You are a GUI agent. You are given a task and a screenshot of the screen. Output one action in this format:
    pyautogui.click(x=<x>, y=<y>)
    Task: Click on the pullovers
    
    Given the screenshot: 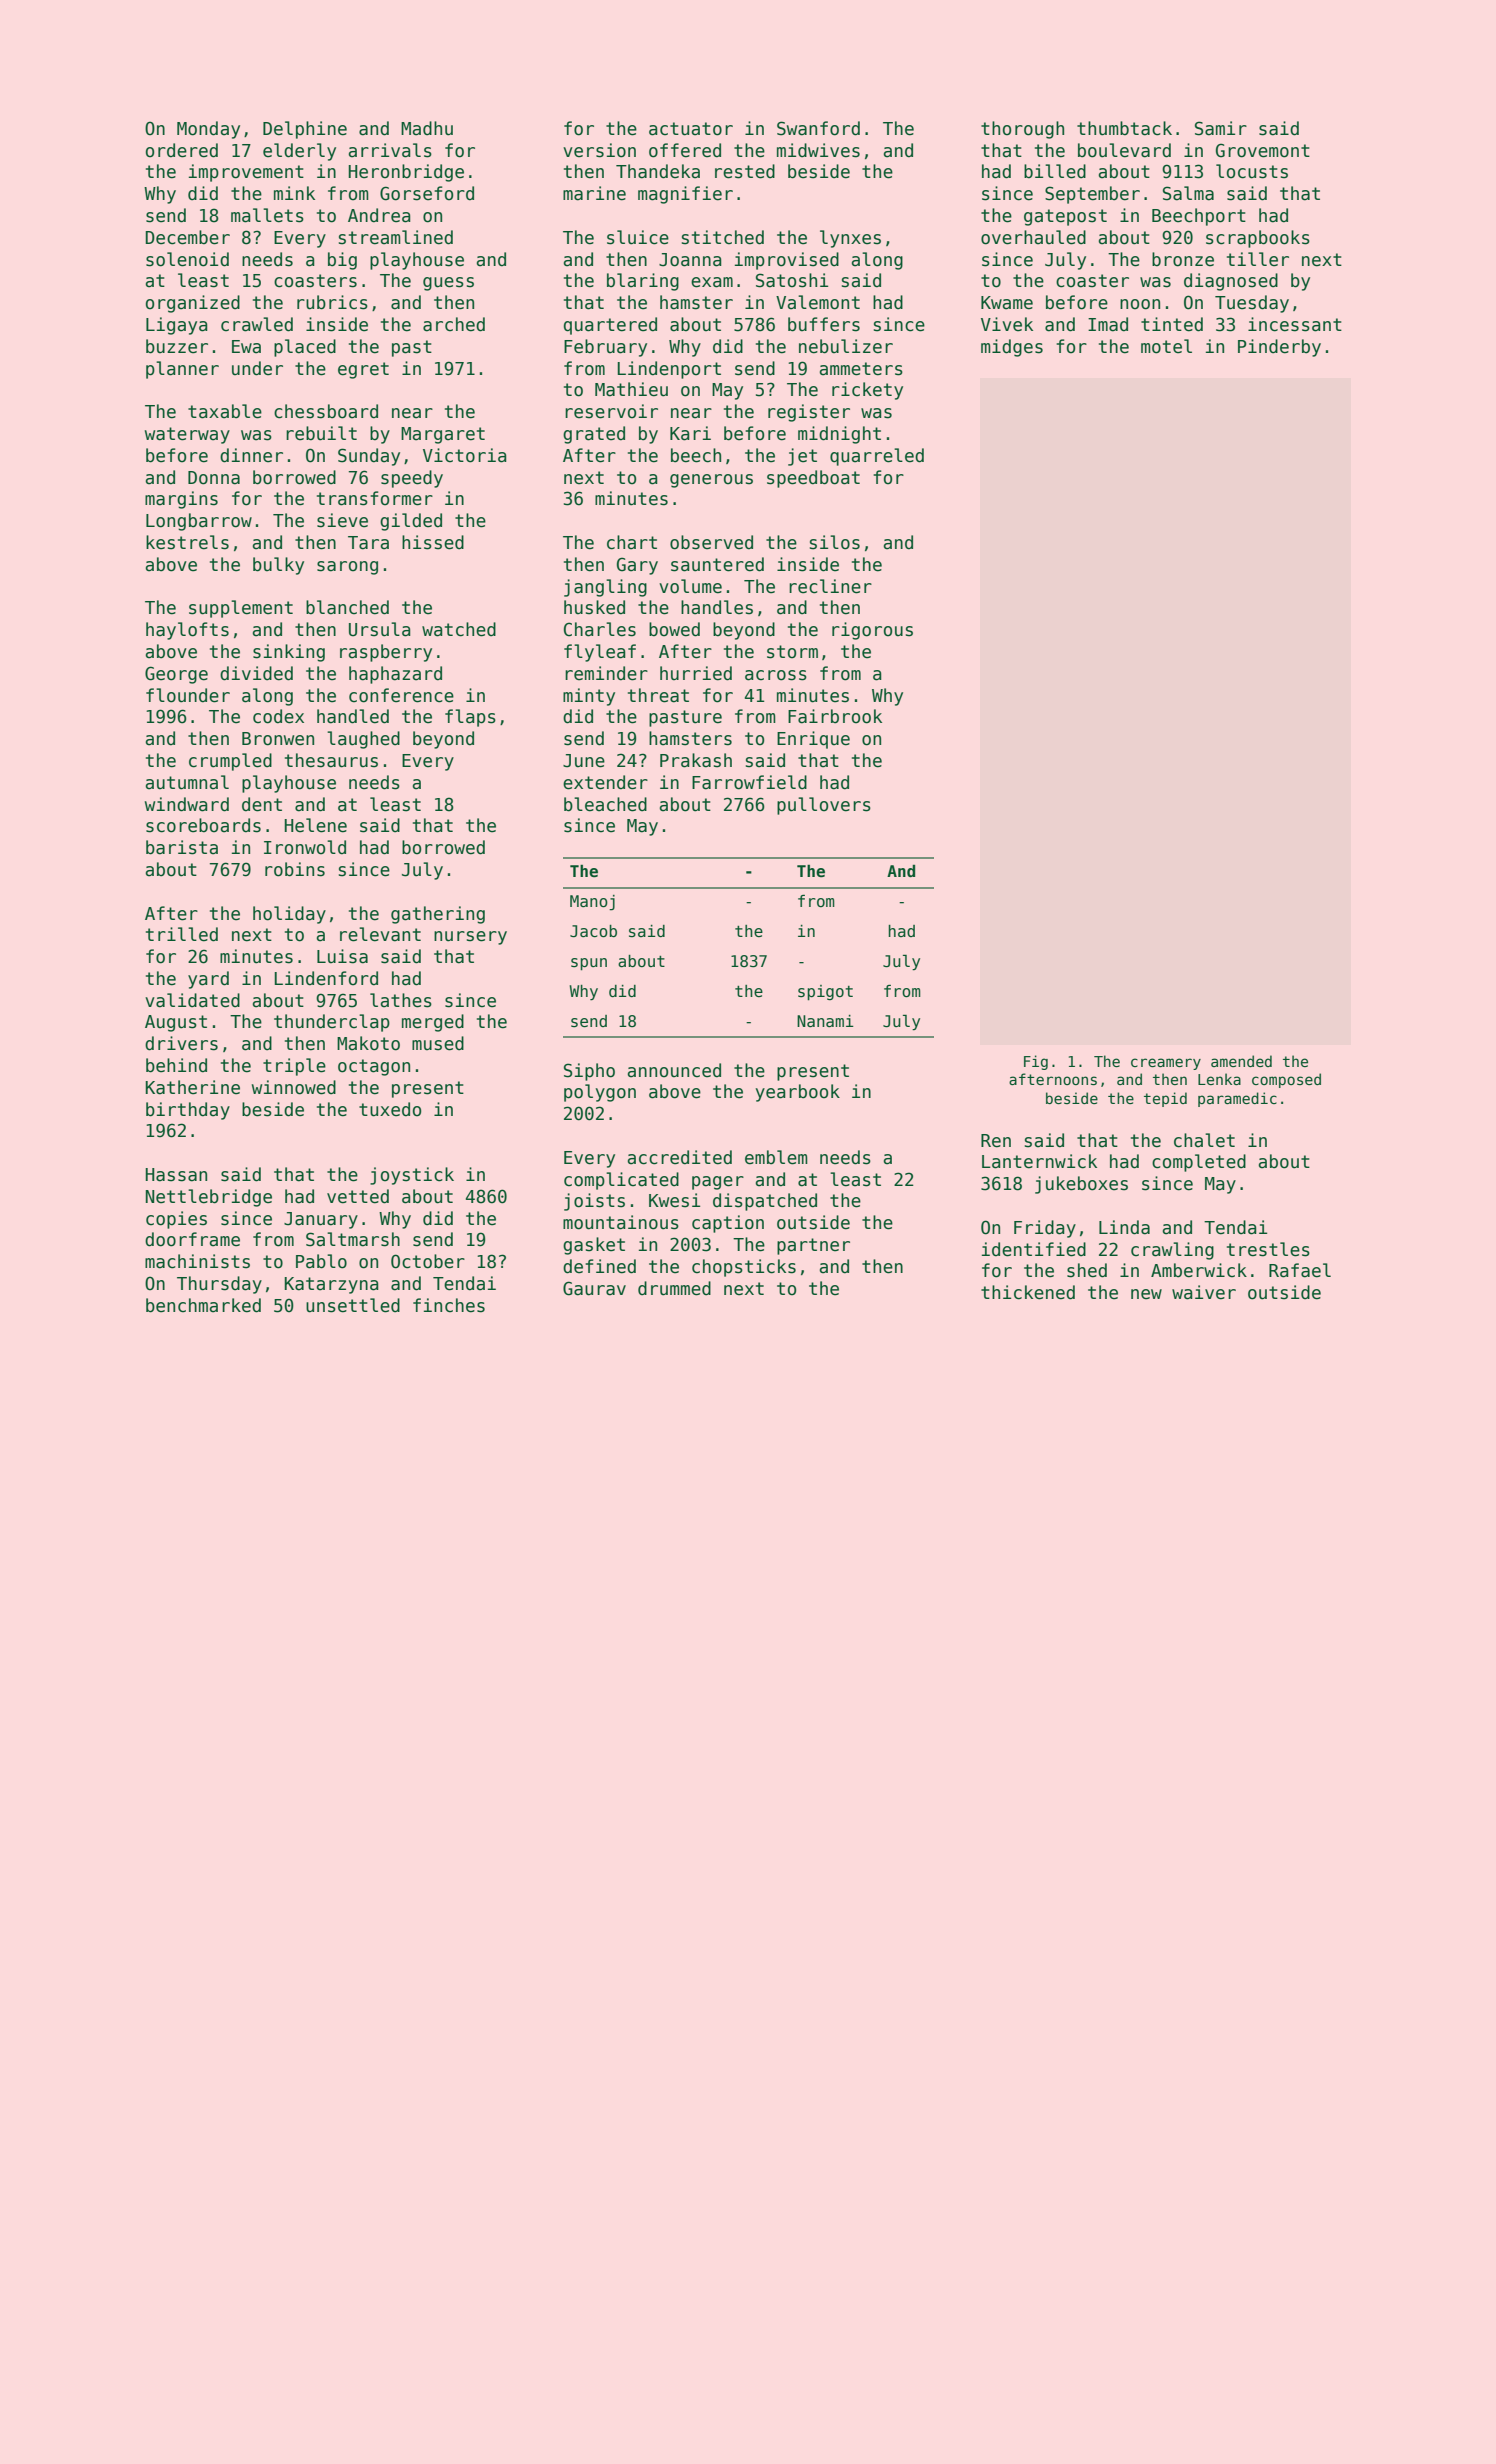 What is the action you would take?
    pyautogui.click(x=824, y=806)
